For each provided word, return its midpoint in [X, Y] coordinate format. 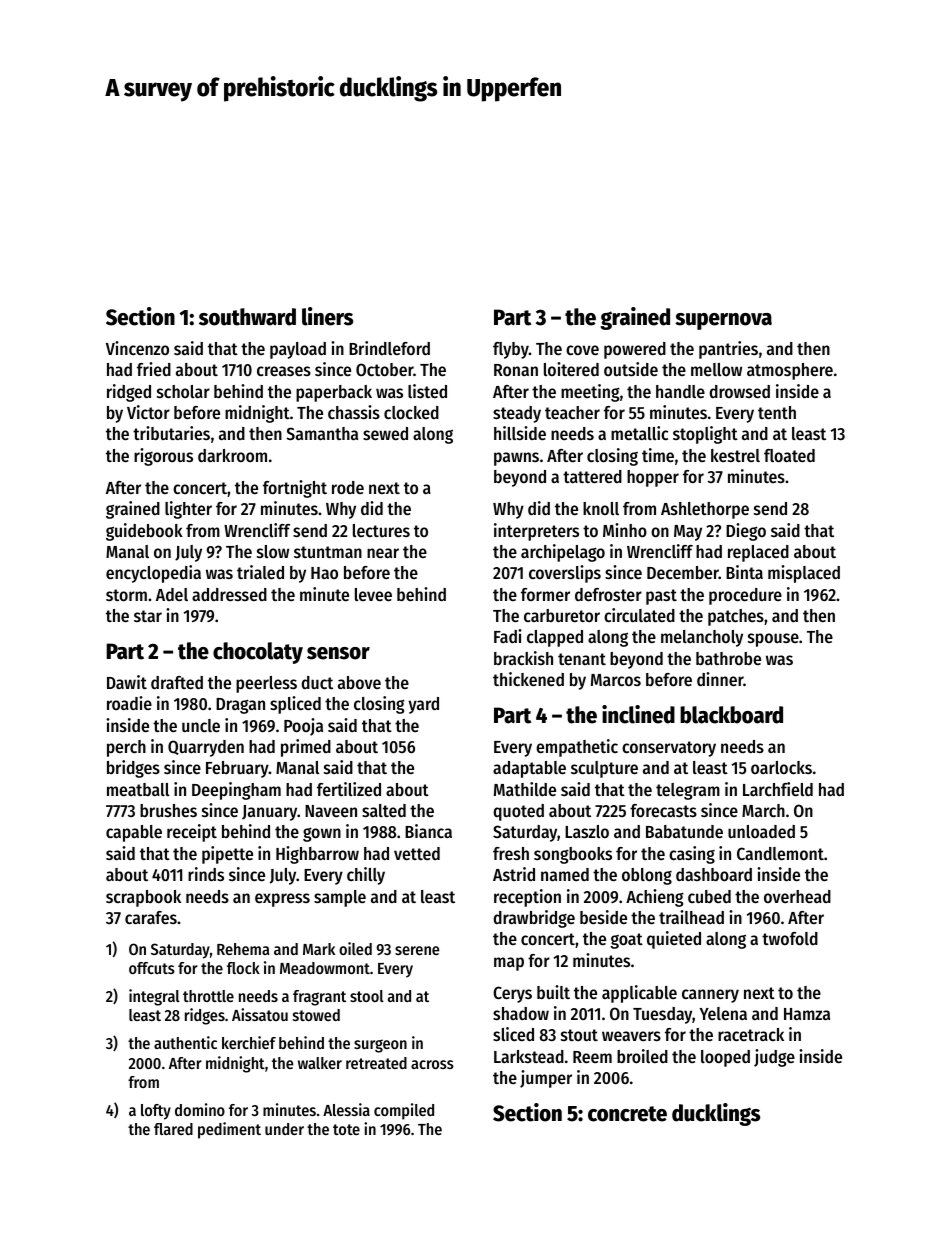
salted [384, 810]
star [148, 616]
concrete [627, 1114]
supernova [723, 321]
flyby [511, 350]
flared [173, 1129]
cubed [709, 896]
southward [247, 317]
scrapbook [143, 898]
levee [373, 594]
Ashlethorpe [705, 510]
